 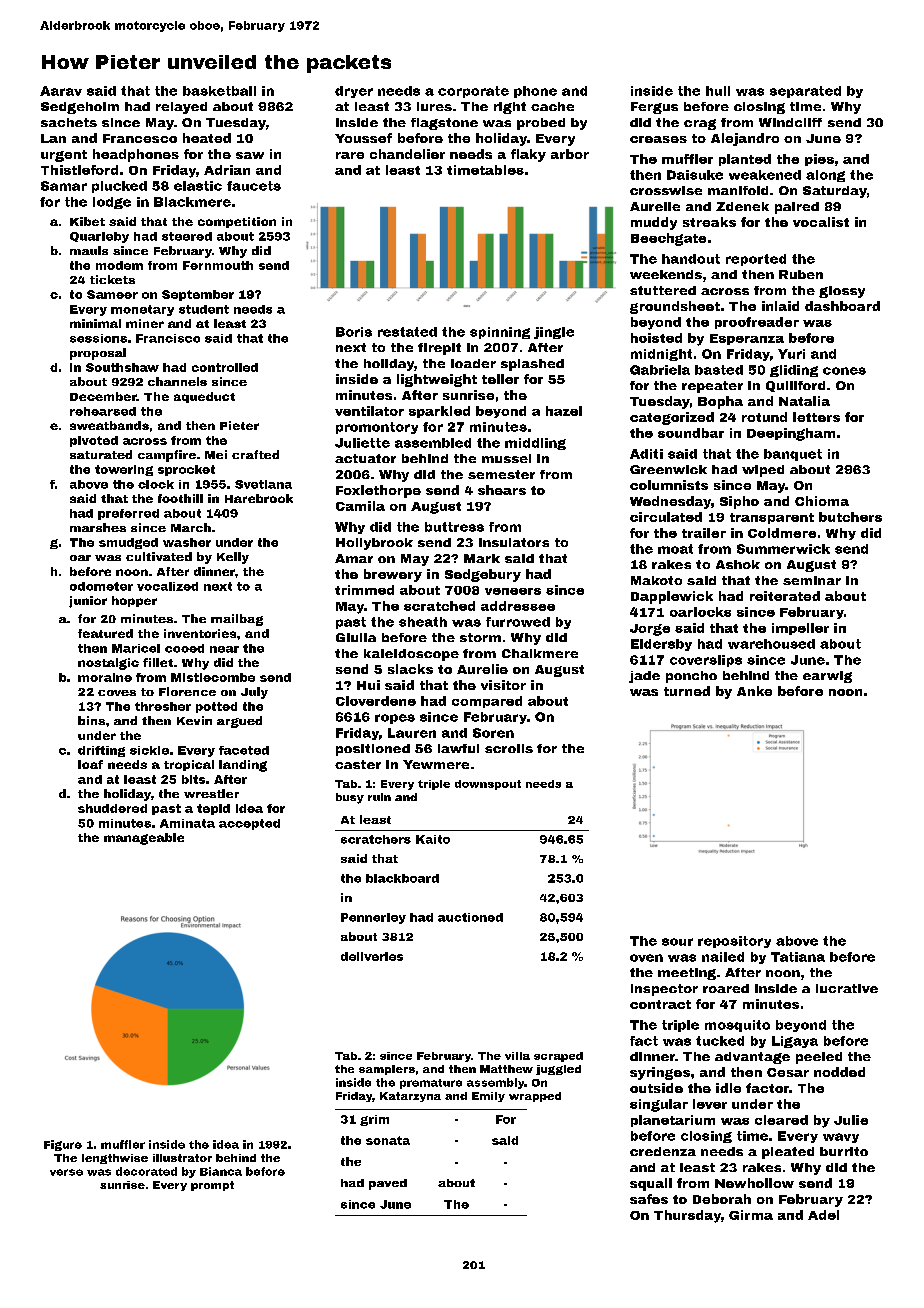 I want to click on assembly, so click(x=495, y=1083).
